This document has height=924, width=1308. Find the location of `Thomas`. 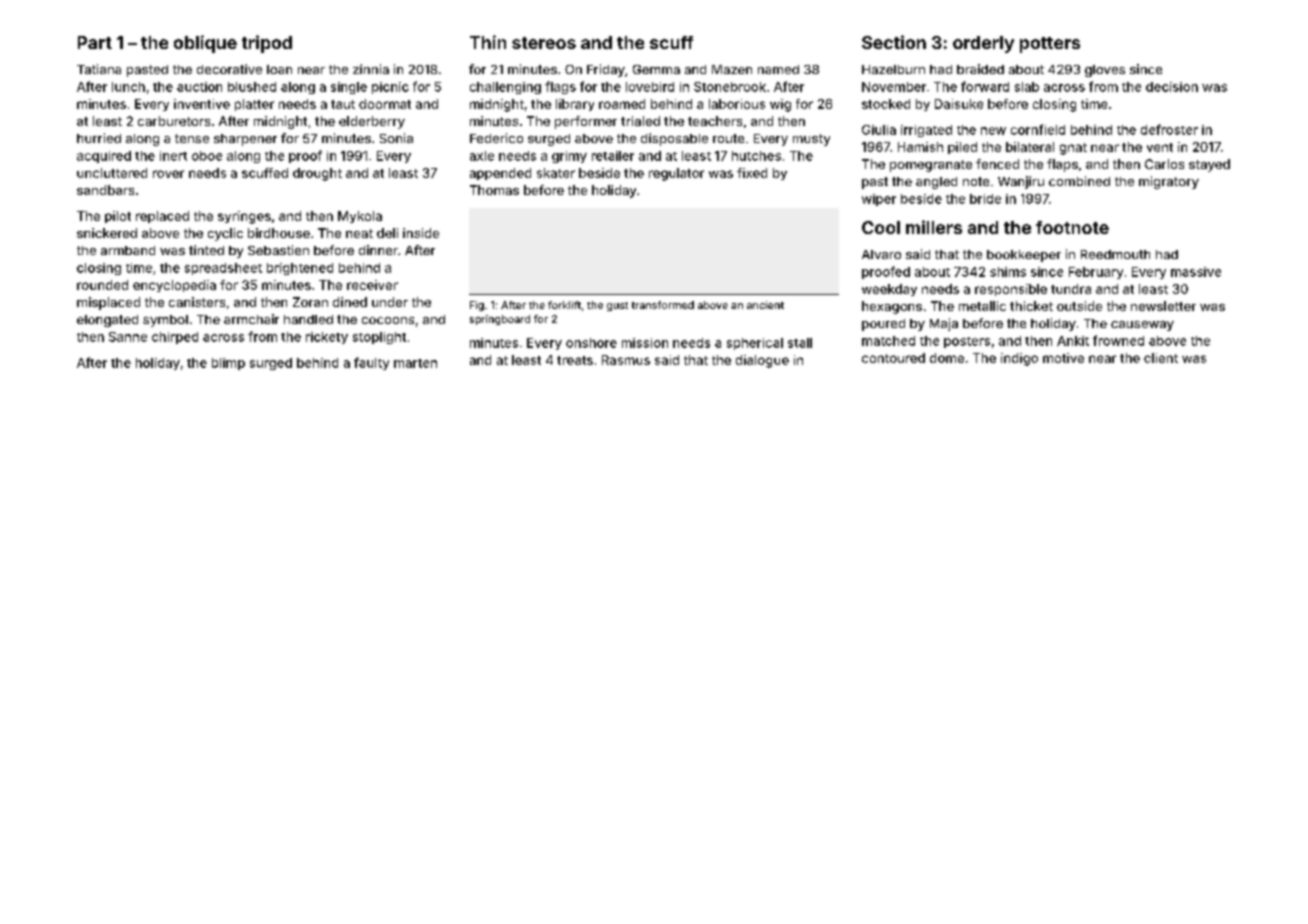

Thomas is located at coordinates (494, 190).
